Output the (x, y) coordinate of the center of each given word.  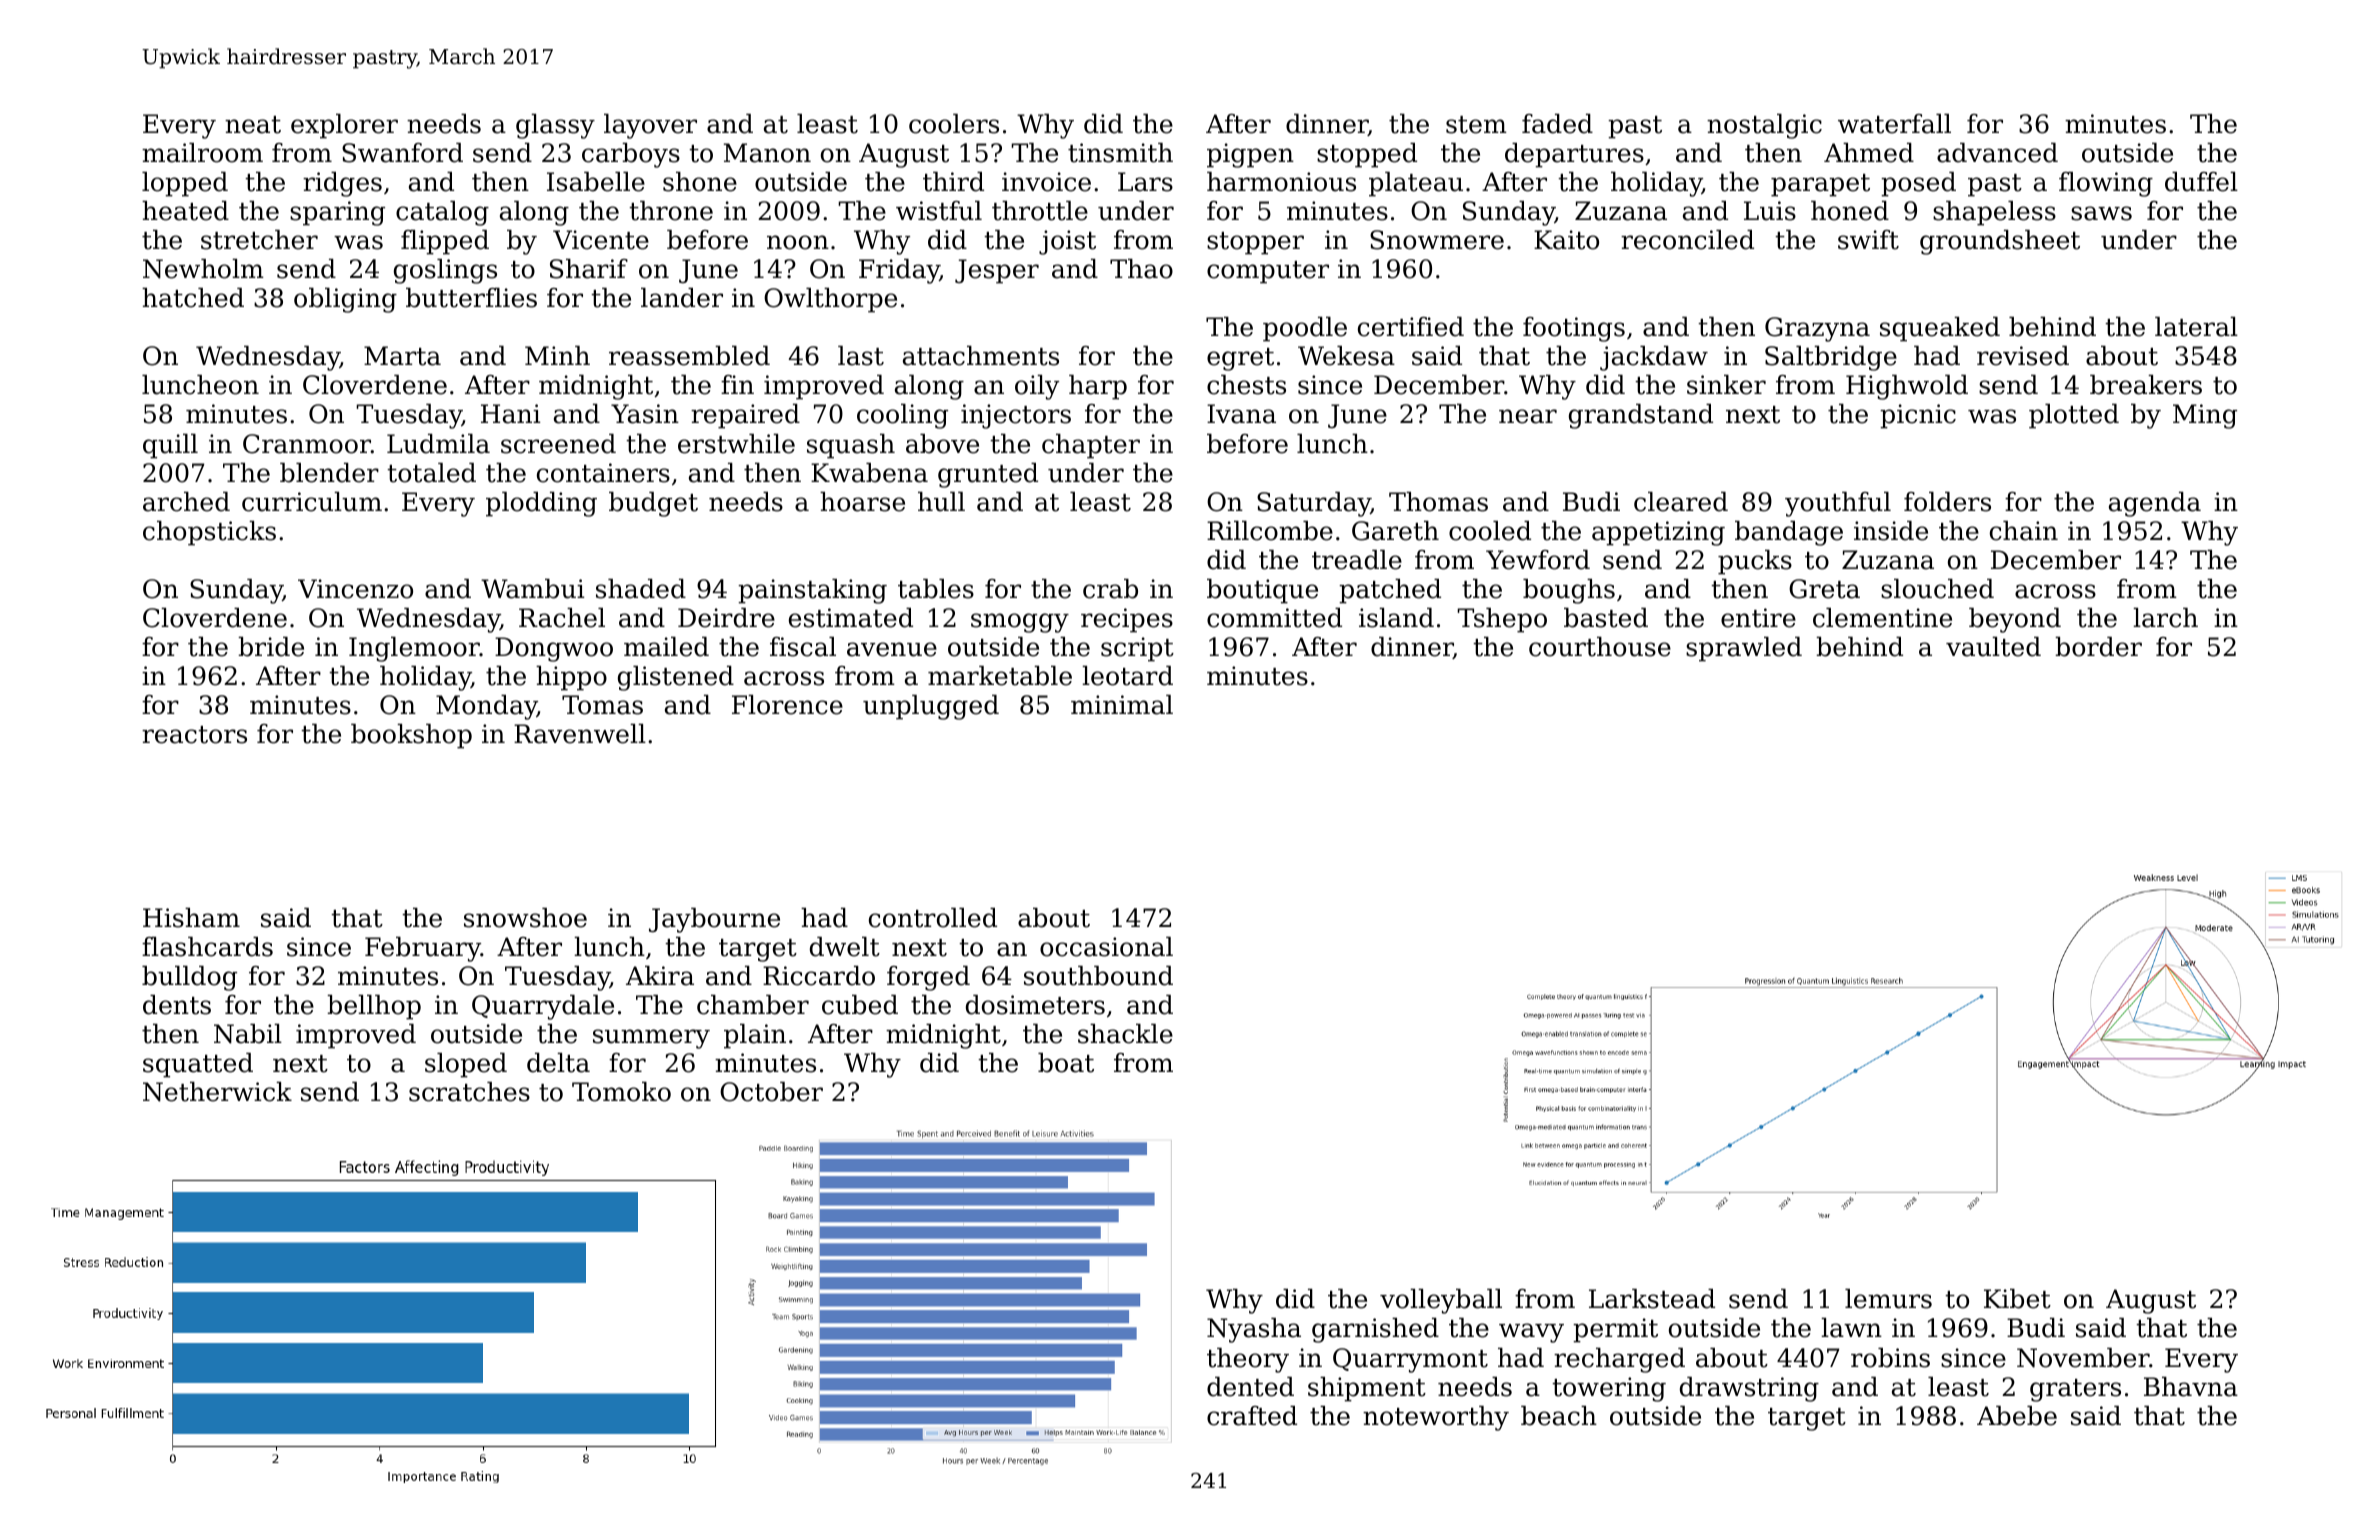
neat (253, 125)
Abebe (2017, 1416)
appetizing (1658, 533)
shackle (1125, 1034)
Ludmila (438, 444)
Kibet (2017, 1299)
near (1528, 416)
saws (2101, 213)
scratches (469, 1092)
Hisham (191, 918)
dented (1250, 1387)
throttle (1040, 211)
